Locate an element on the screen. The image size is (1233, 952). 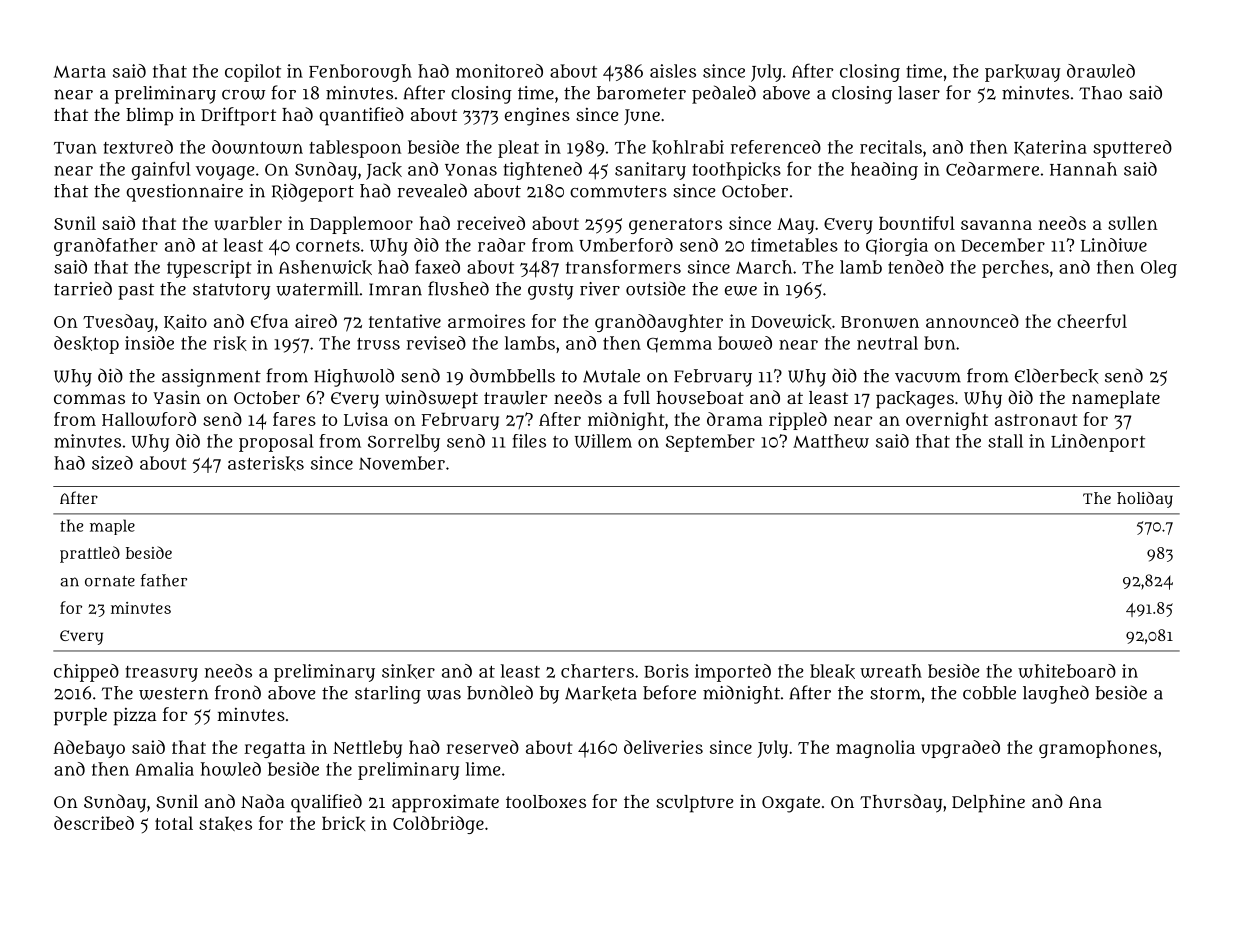
Willem is located at coordinates (603, 441).
